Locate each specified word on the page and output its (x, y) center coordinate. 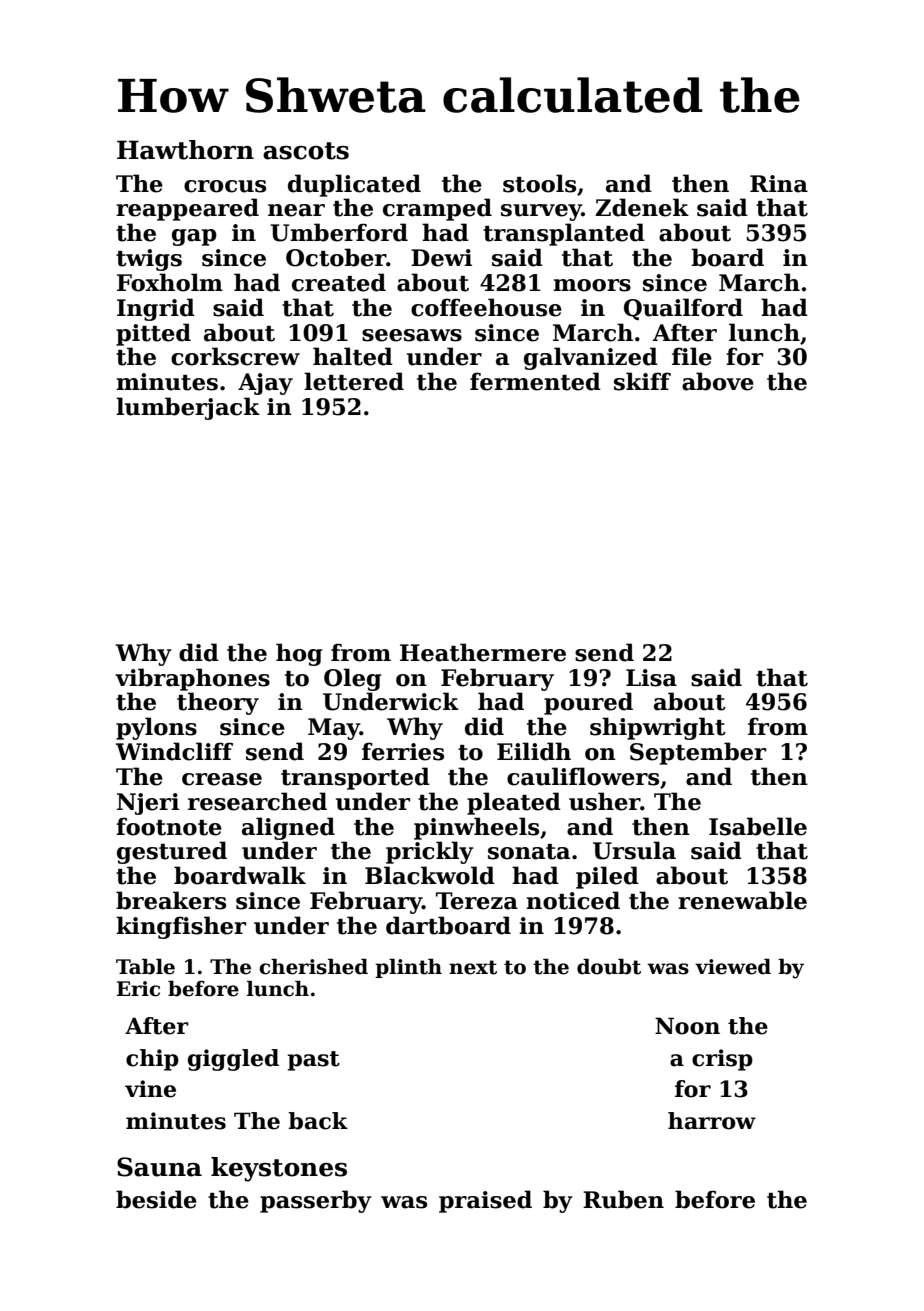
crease (222, 779)
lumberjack (188, 408)
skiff (642, 381)
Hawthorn (185, 150)
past (313, 1061)
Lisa (651, 678)
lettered (354, 381)
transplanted (564, 234)
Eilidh (534, 751)
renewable (742, 900)
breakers (171, 900)
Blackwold (430, 875)
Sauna (159, 1167)
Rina (779, 184)
